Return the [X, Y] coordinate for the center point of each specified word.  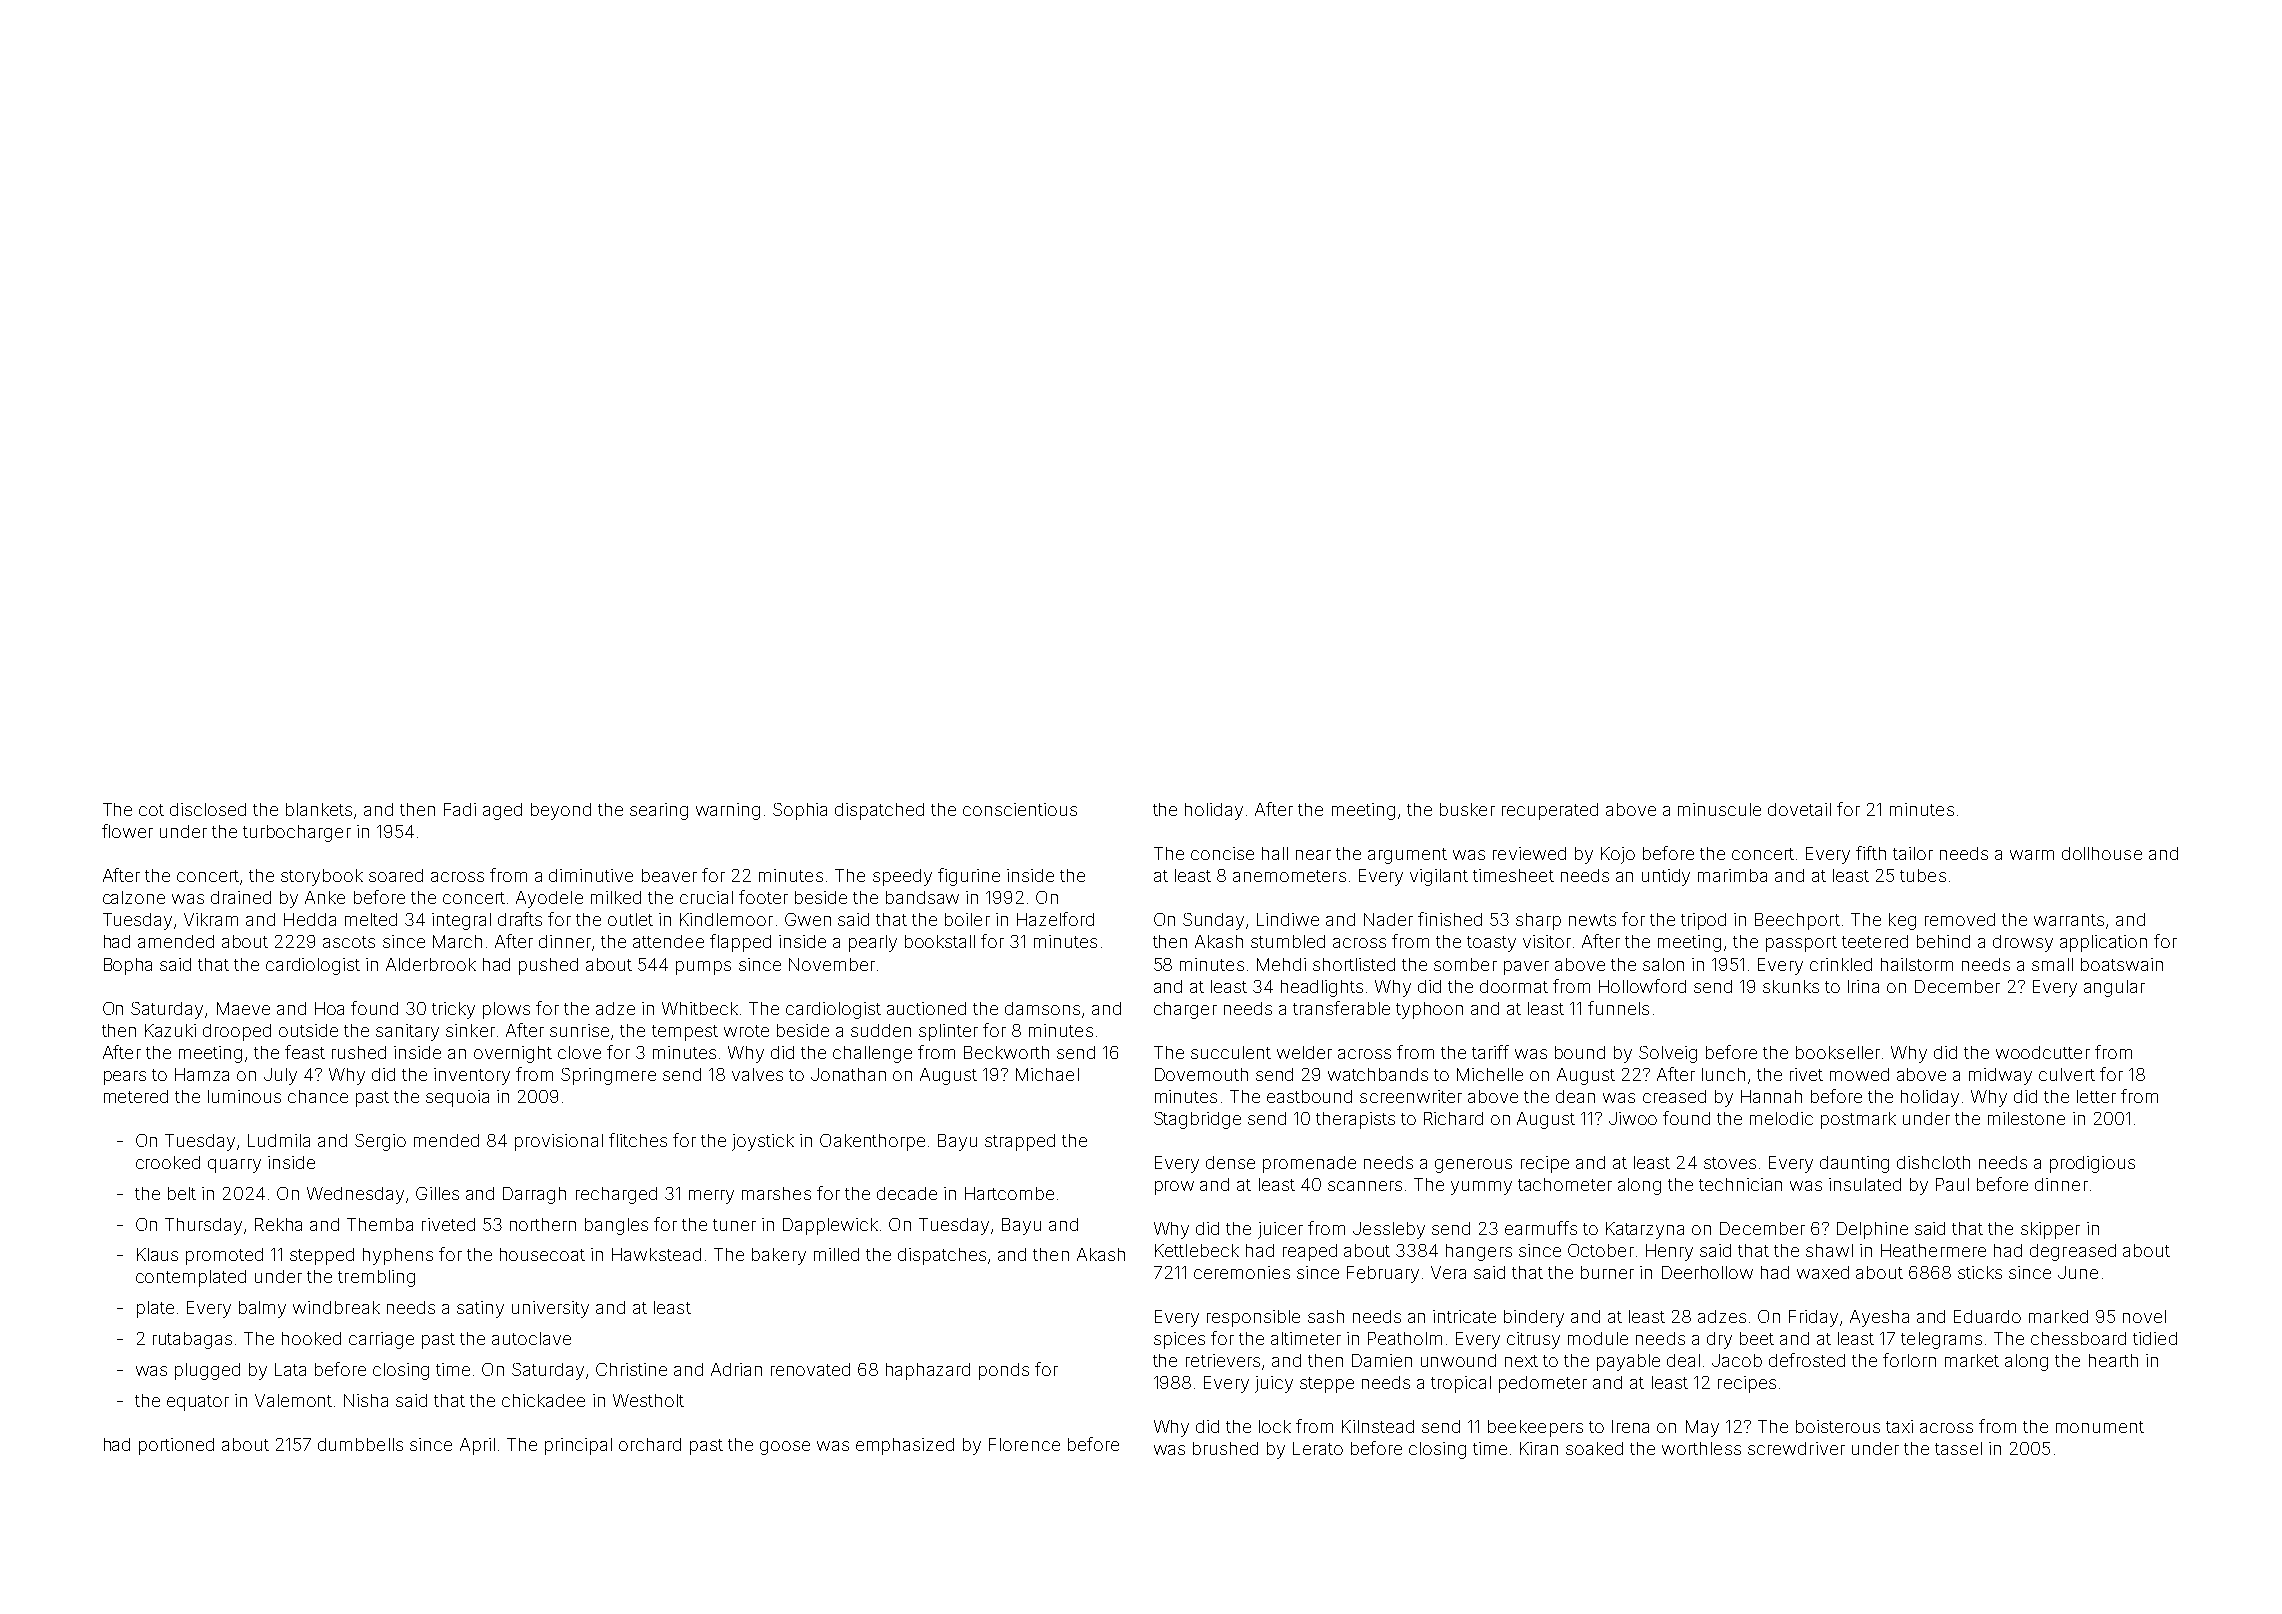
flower [127, 831]
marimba [1732, 875]
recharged [616, 1195]
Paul [1952, 1184]
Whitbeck [700, 1008]
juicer [1280, 1230]
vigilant [1439, 877]
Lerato [1318, 1448]
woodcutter [2043, 1052]
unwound [1458, 1360]
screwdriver [1796, 1448]
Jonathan [848, 1074]
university [550, 1309]
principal [578, 1446]
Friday [1813, 1318]
